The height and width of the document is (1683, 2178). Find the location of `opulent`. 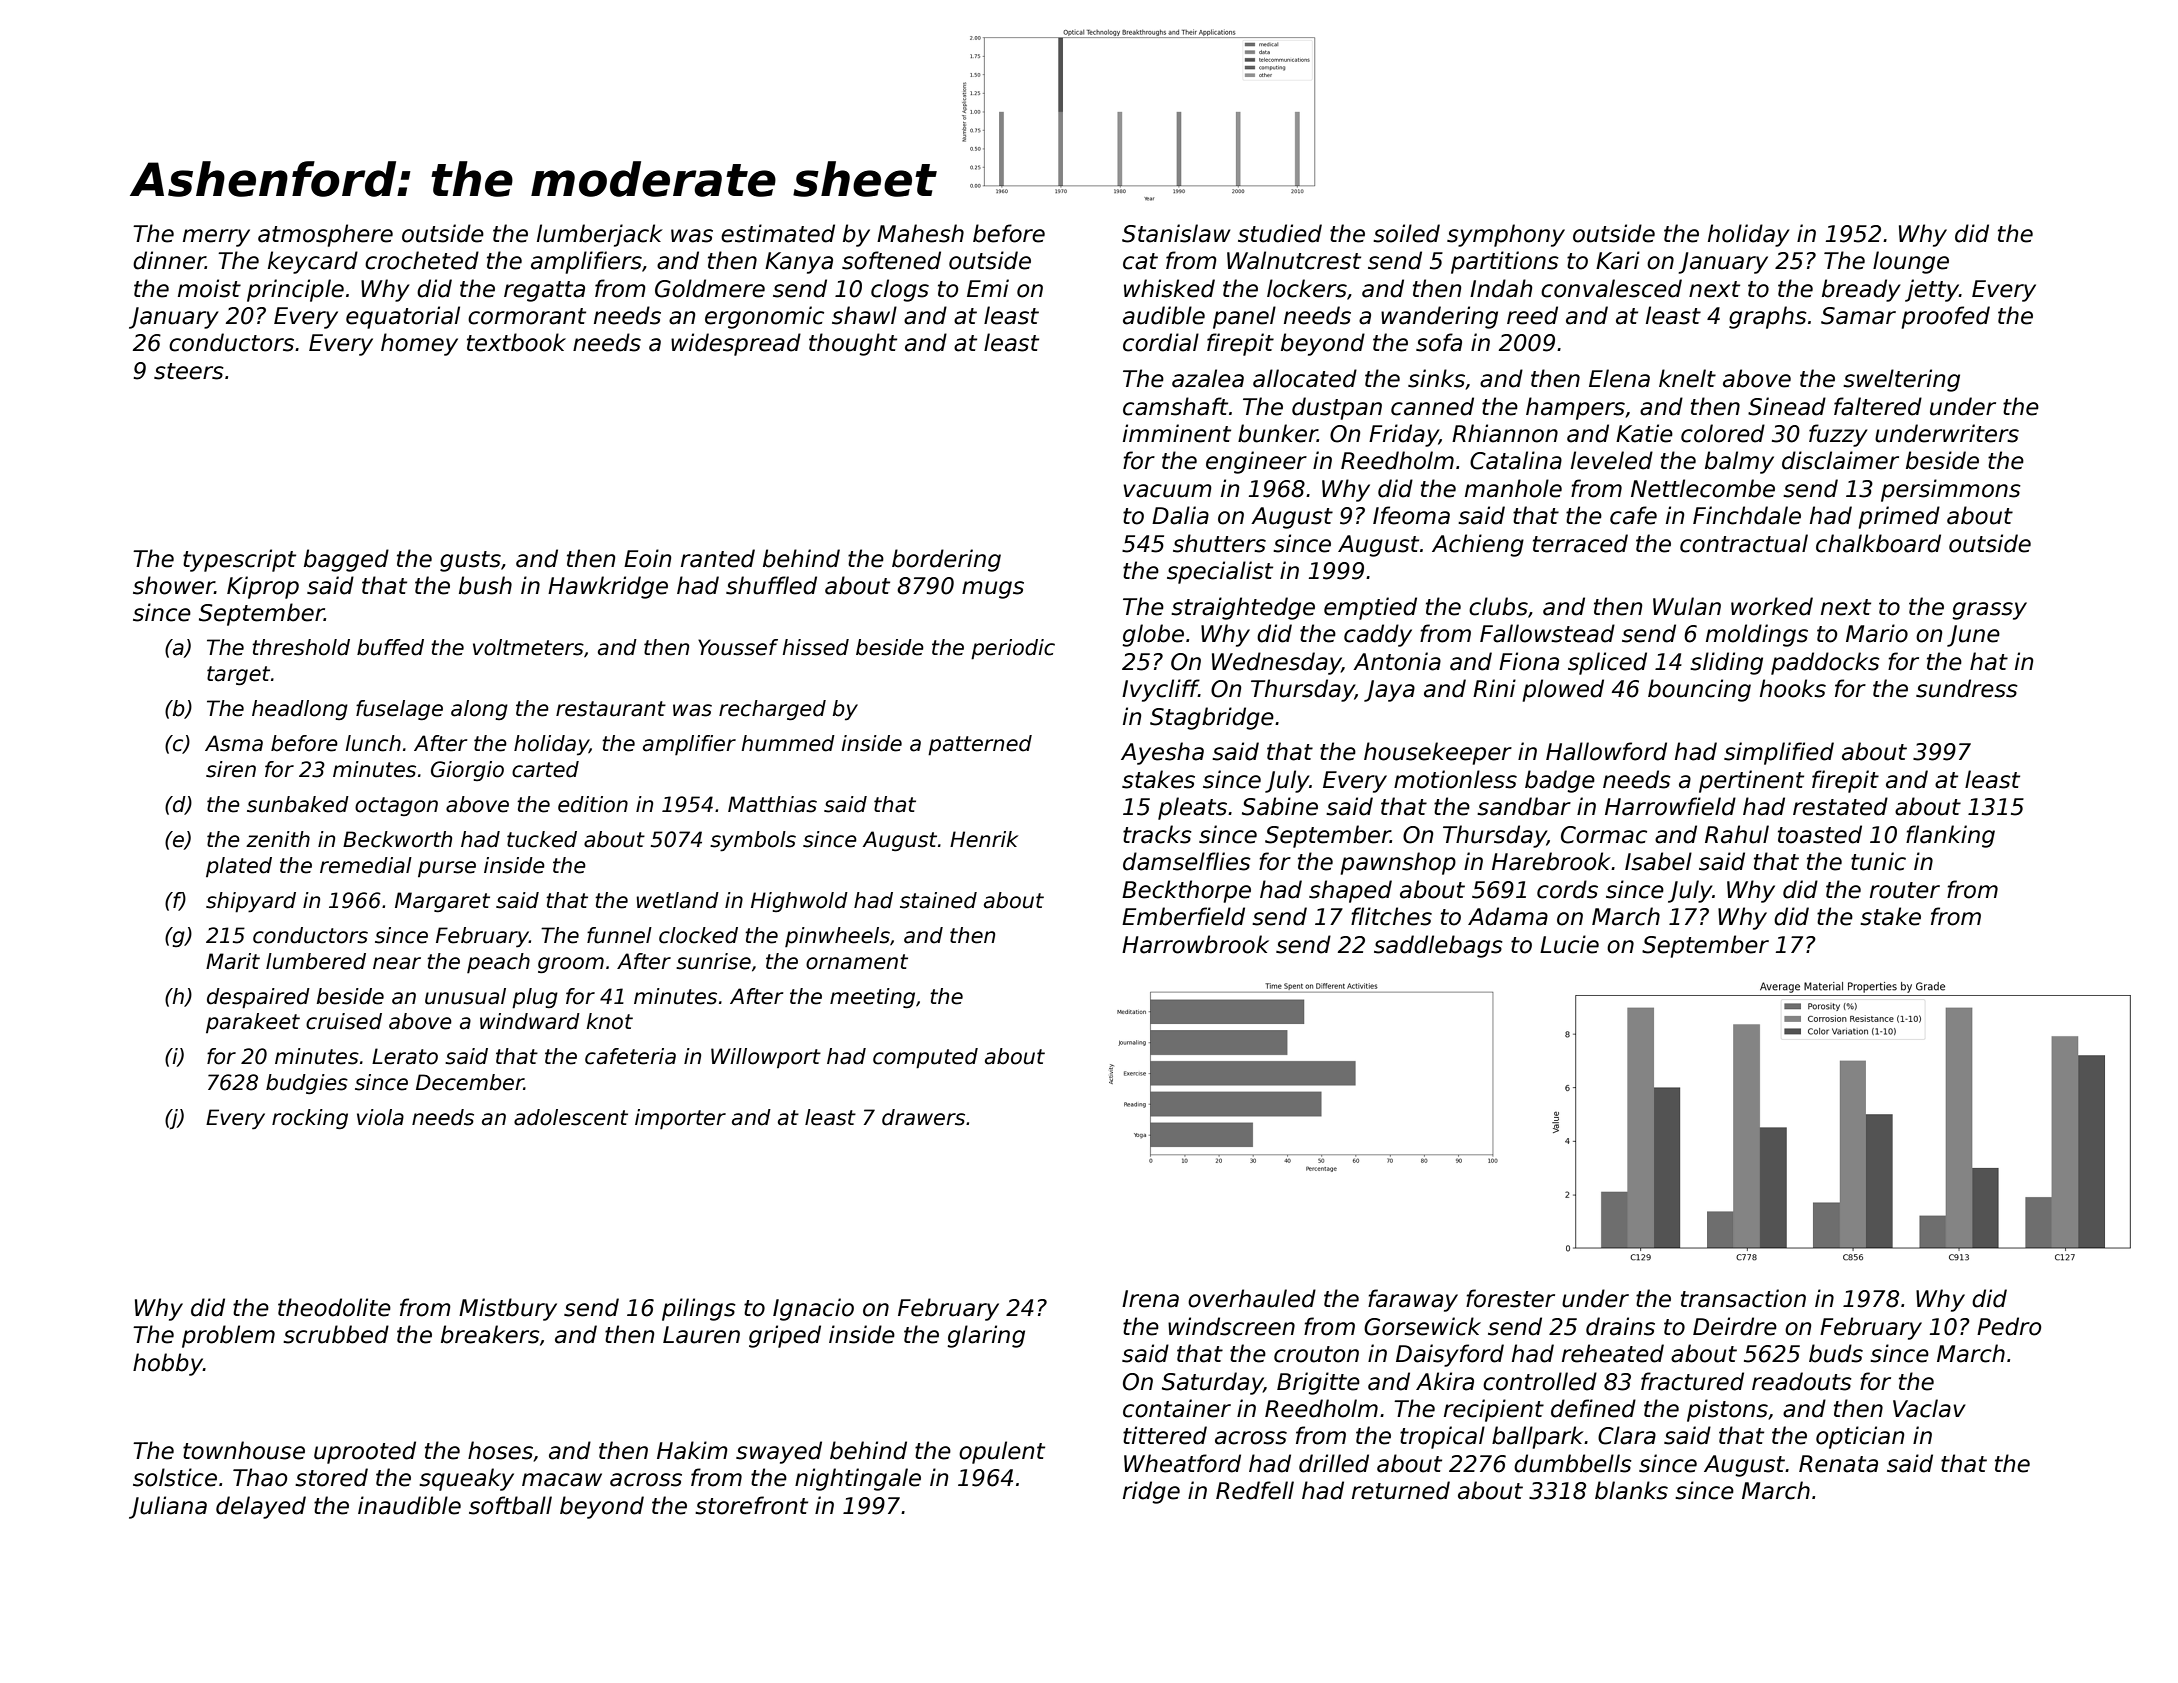

opulent is located at coordinates (1002, 1452).
